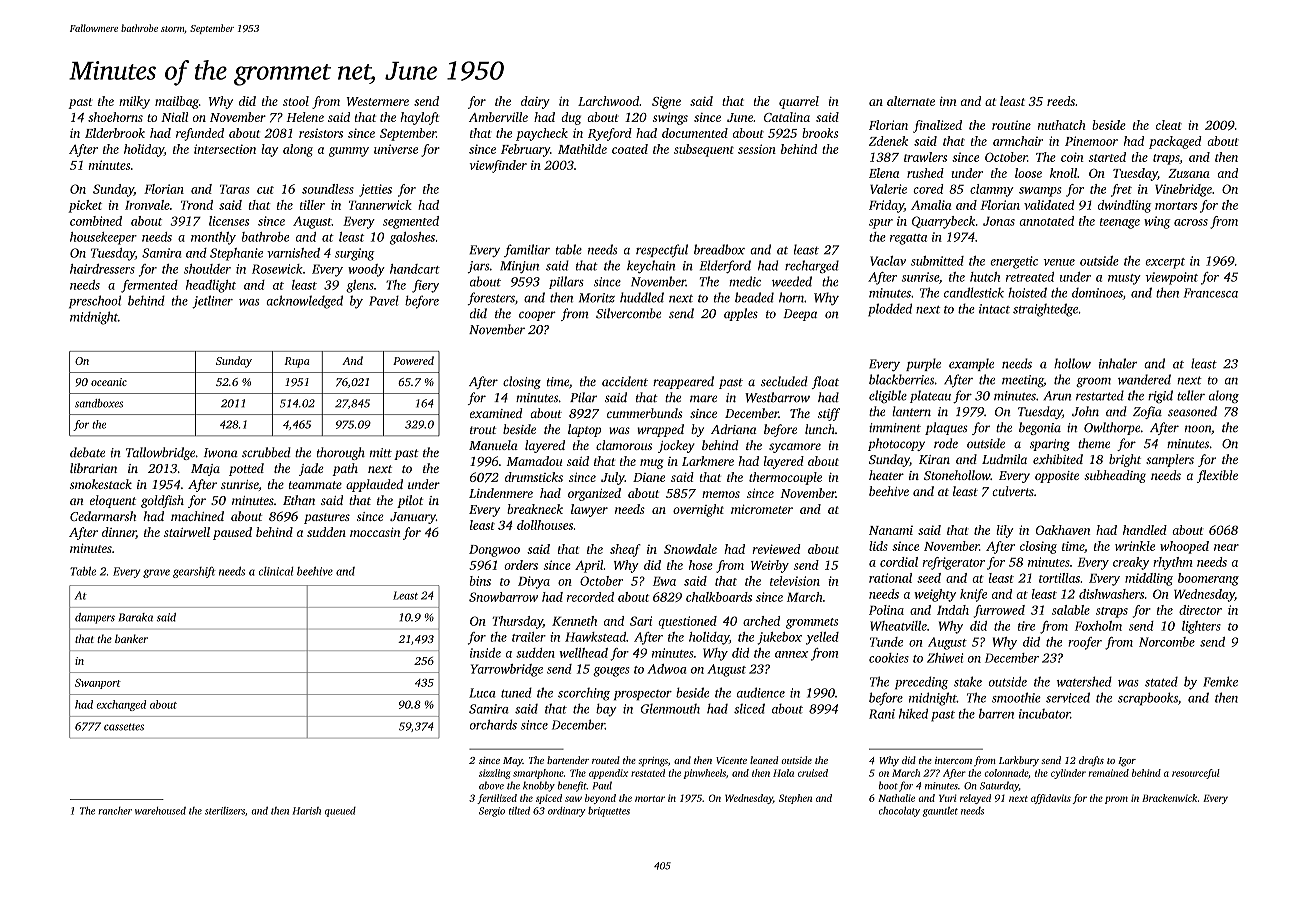 The width and height of the screenshot is (1308, 924). I want to click on packaged, so click(1175, 142).
